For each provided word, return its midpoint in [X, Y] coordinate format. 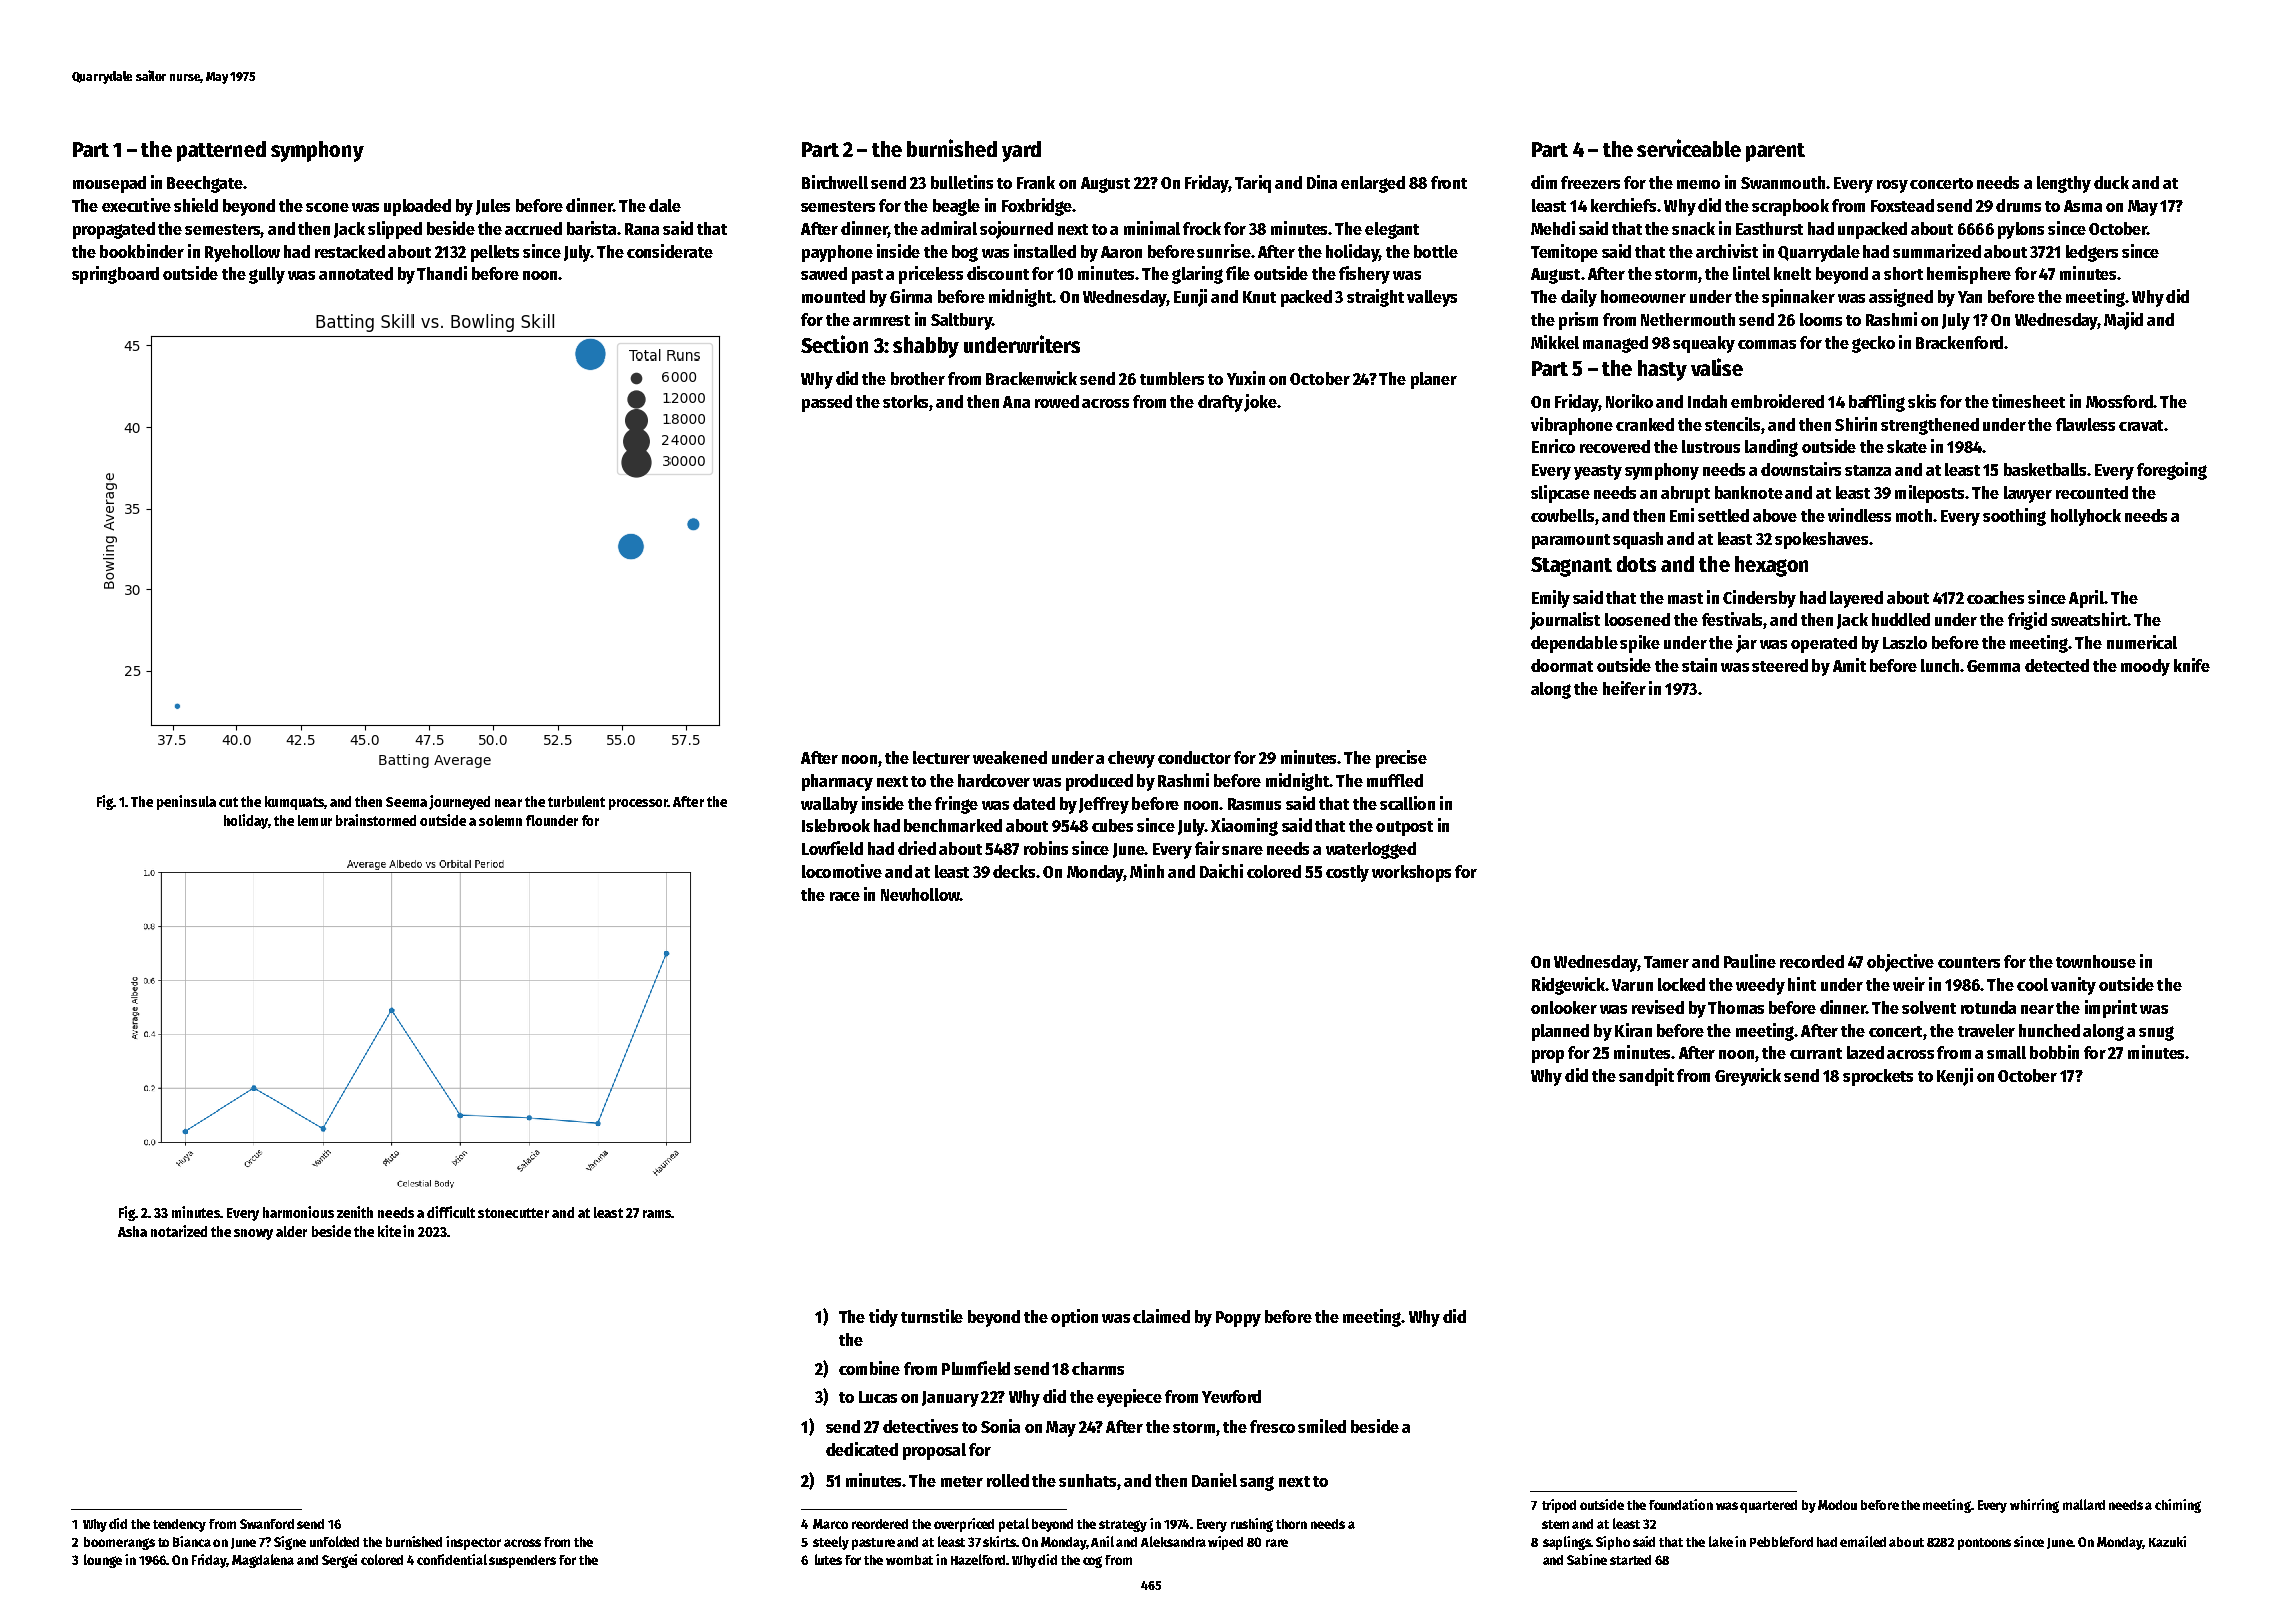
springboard [115, 275]
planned [1560, 1032]
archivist [1727, 251]
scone [327, 207]
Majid [2123, 321]
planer [1434, 380]
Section [834, 344]
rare [1277, 1543]
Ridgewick [1568, 986]
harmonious [298, 1212]
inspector [473, 1543]
